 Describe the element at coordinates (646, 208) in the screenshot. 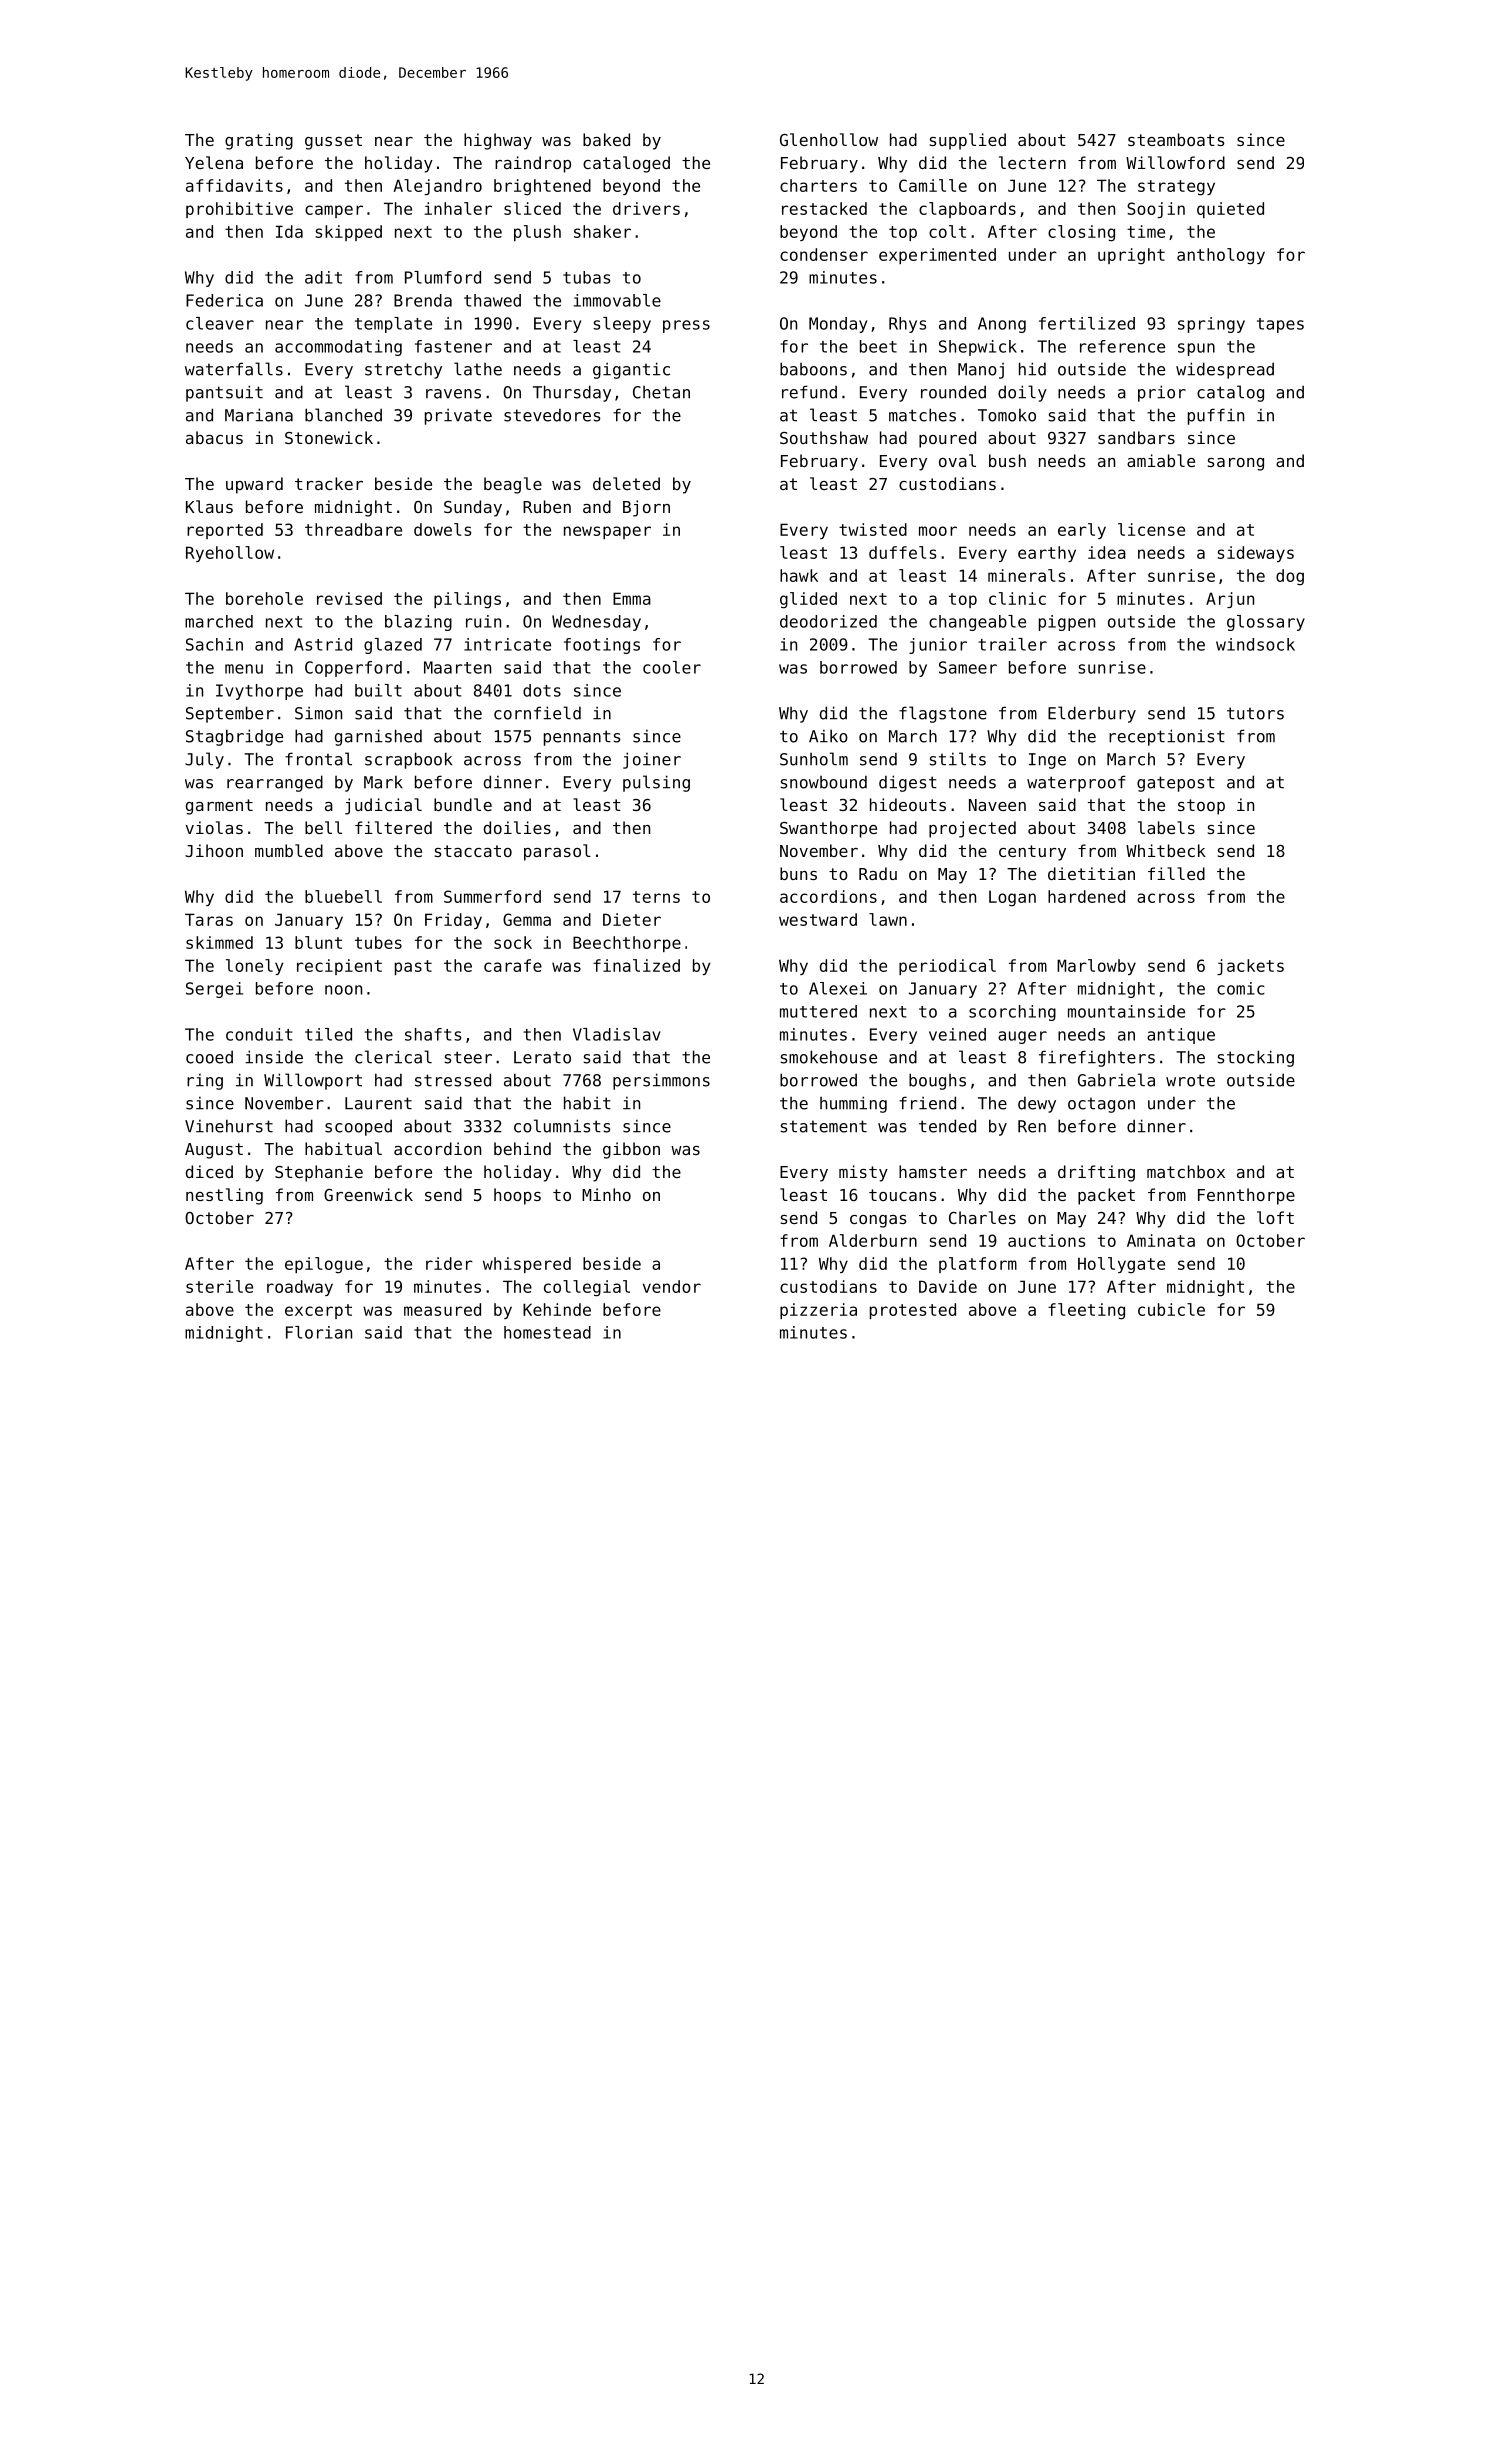

I see `drivers` at that location.
